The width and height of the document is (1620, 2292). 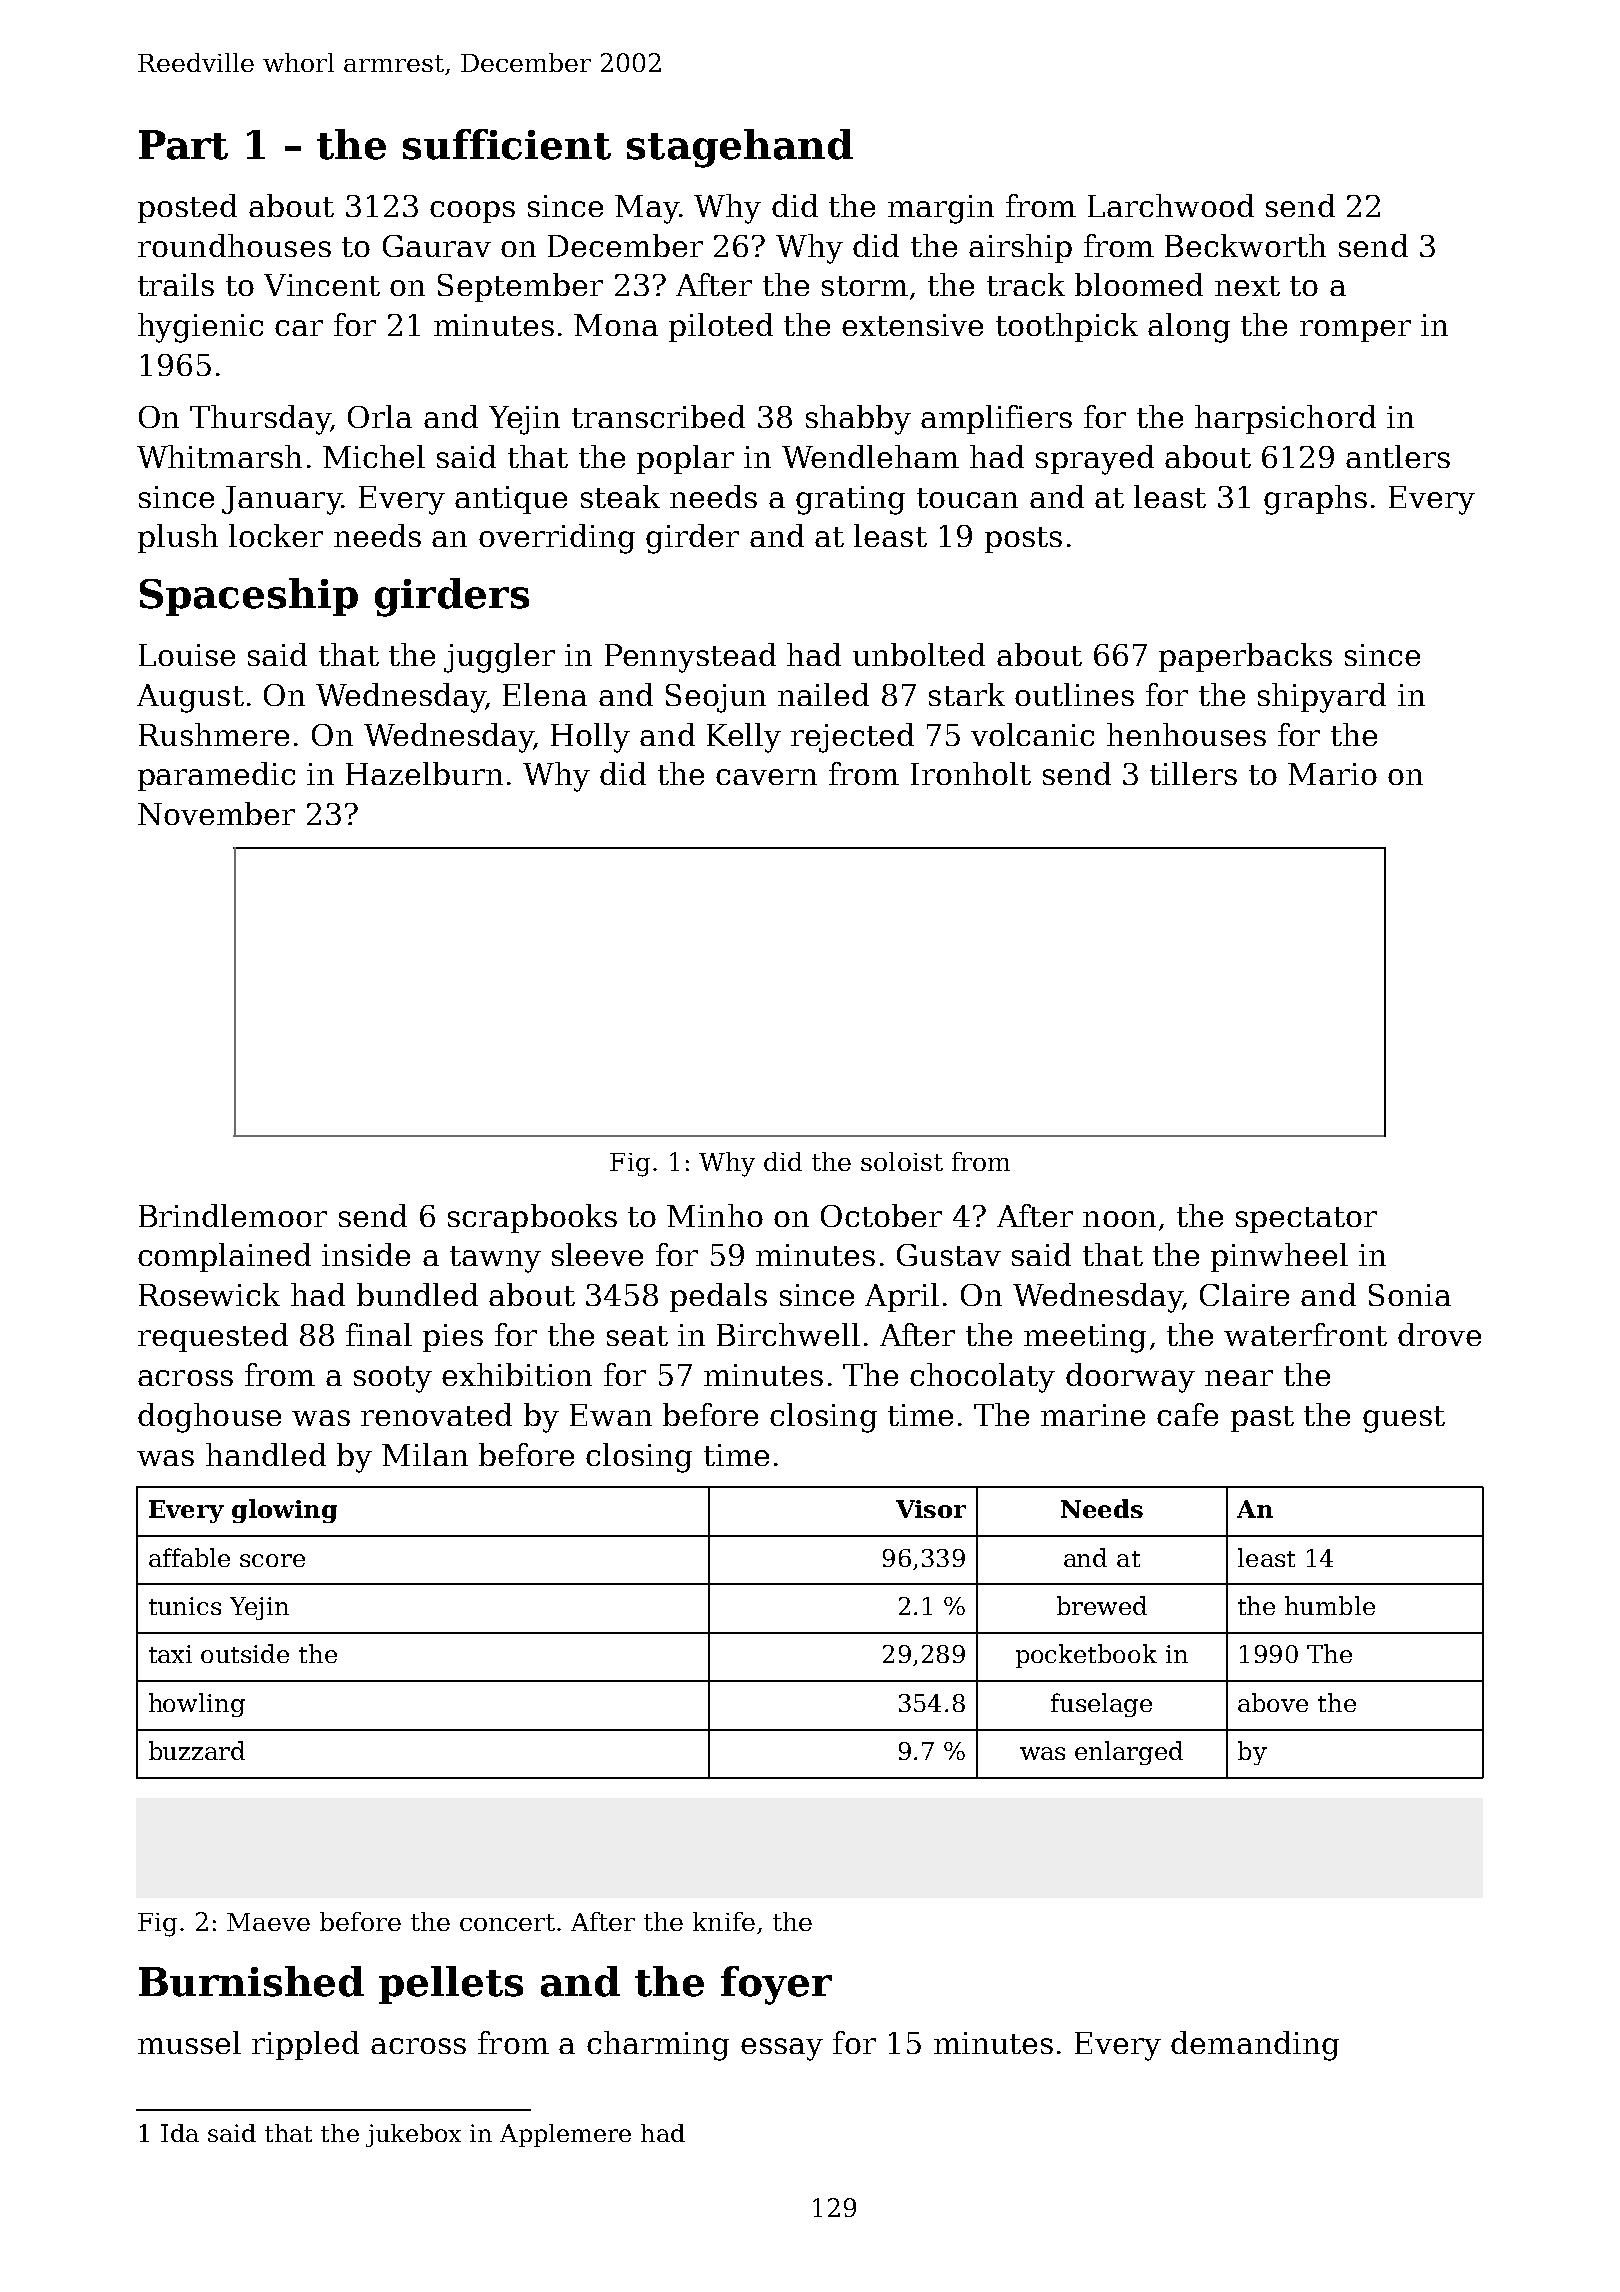 What do you see at coordinates (233, 1215) in the document?
I see `Brindlemoor` at bounding box center [233, 1215].
